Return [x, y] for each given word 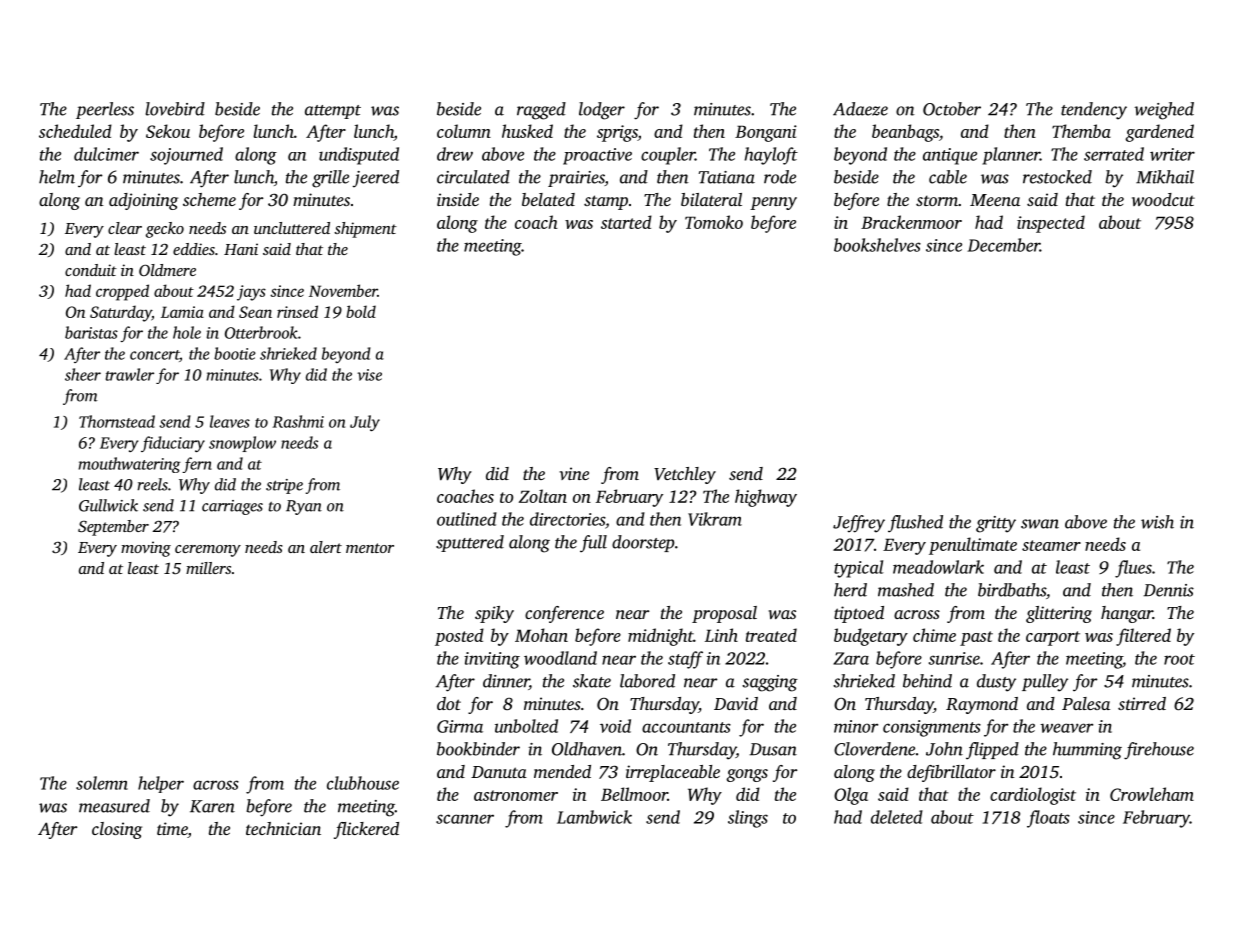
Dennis [1168, 590]
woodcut [1163, 199]
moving [146, 549]
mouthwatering [129, 465]
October [952, 109]
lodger [602, 111]
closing [117, 830]
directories [567, 519]
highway [766, 498]
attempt [333, 112]
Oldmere [167, 270]
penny [773, 203]
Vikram [715, 519]
